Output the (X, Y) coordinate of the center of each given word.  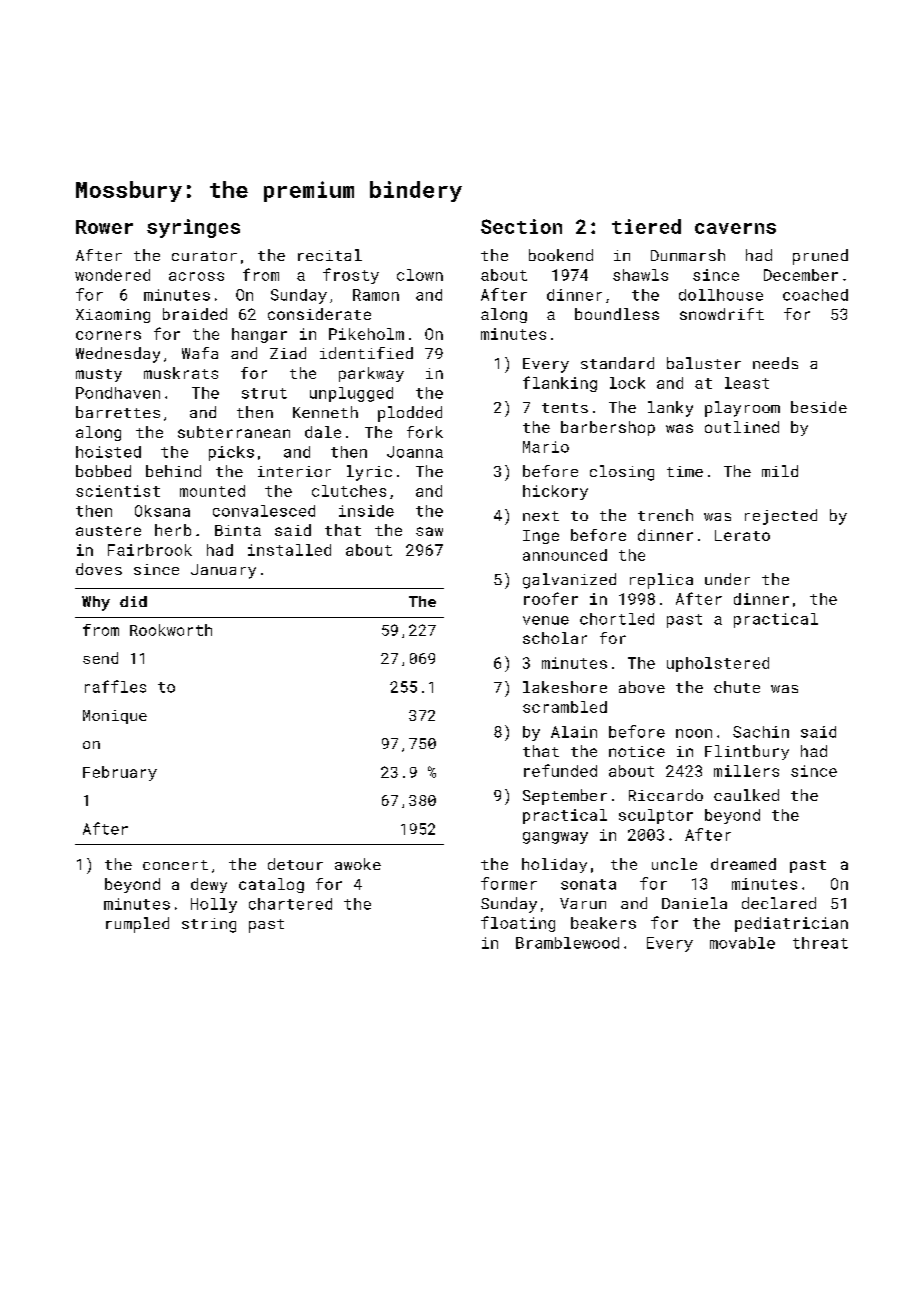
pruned (820, 257)
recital (330, 255)
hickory (555, 492)
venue (546, 620)
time (685, 471)
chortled (617, 619)
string (209, 925)
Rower (104, 227)
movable (742, 943)
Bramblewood (567, 943)
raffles (115, 686)
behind (173, 471)
